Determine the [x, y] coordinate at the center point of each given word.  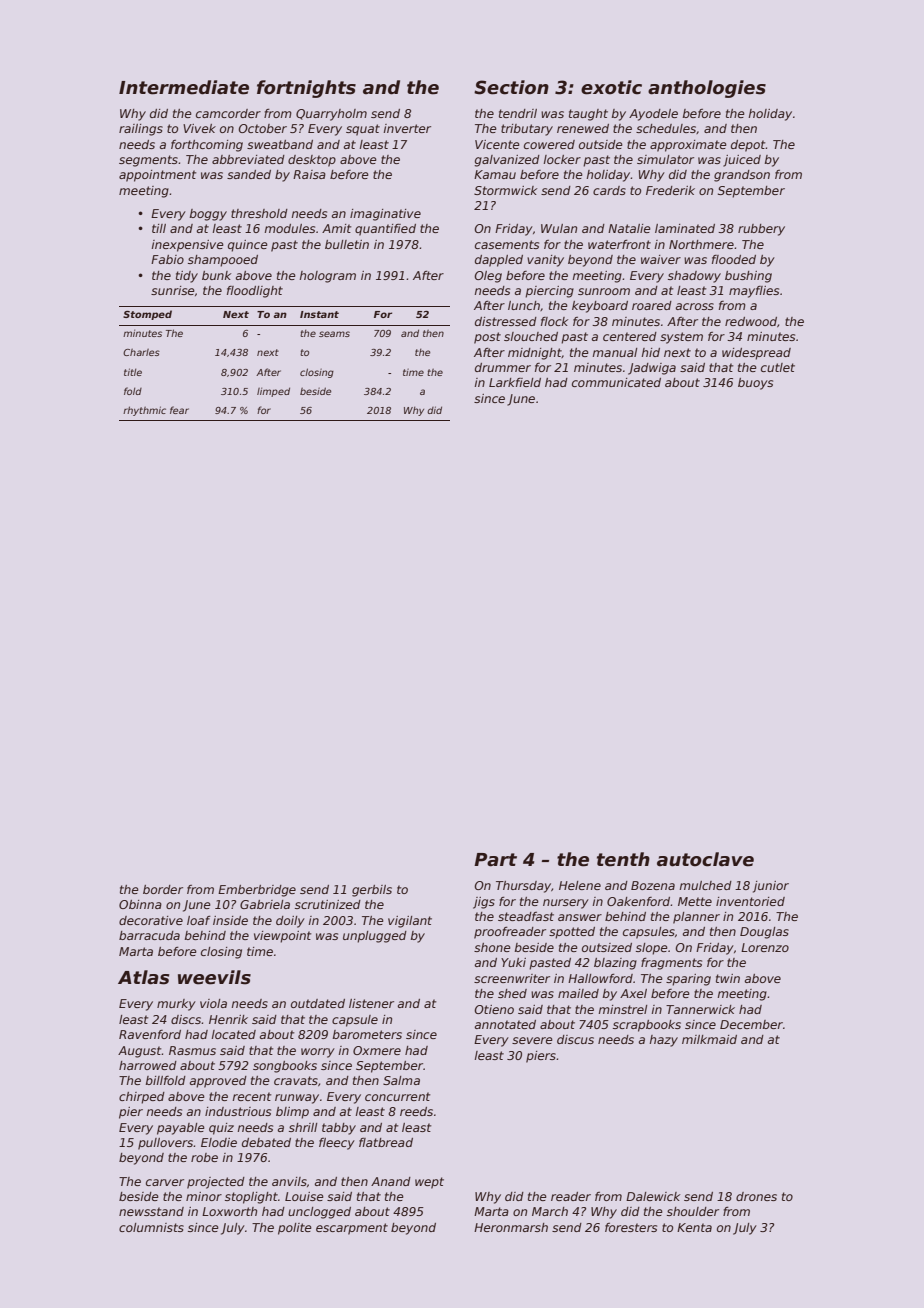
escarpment [352, 1229]
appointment [157, 176]
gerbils [372, 891]
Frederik [670, 190]
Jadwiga [652, 369]
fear [179, 410]
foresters [631, 1227]
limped [273, 392]
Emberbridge [257, 891]
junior [771, 887]
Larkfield [515, 382]
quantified [385, 230]
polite [295, 1229]
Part [495, 860]
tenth [623, 859]
